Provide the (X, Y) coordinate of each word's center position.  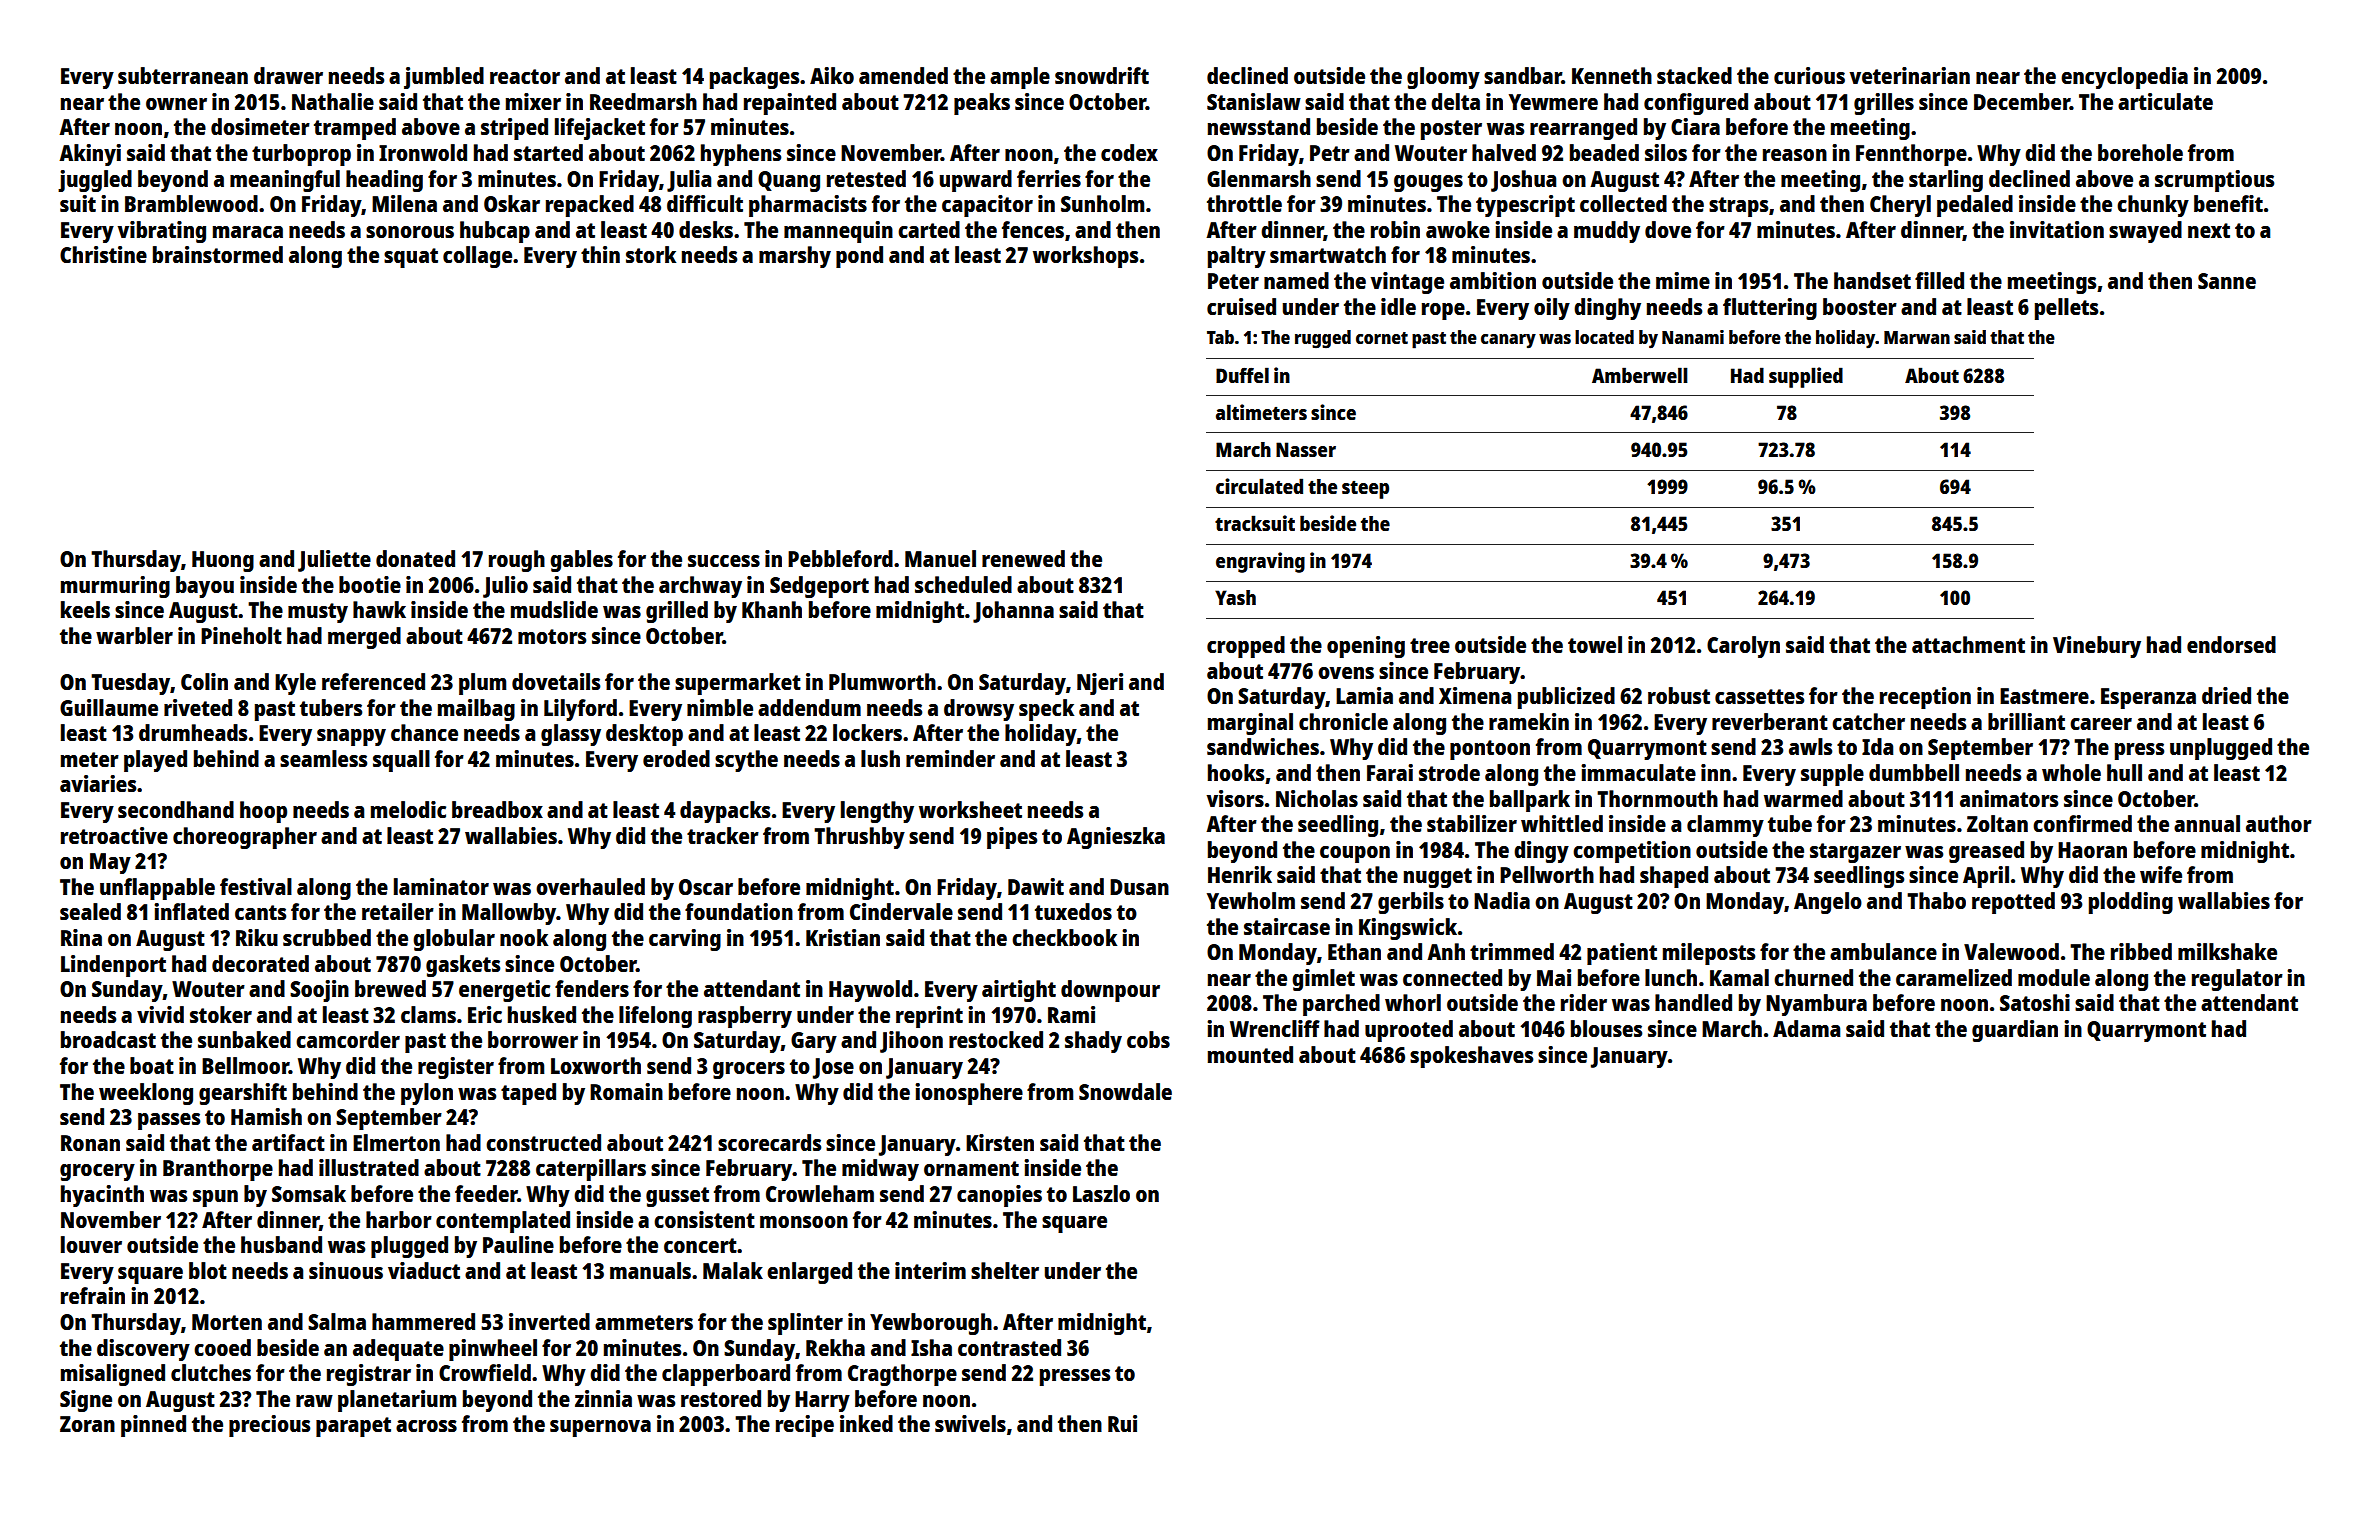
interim (930, 1270)
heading (384, 181)
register (456, 1068)
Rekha (835, 1347)
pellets (2066, 309)
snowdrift (1102, 75)
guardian (2015, 1031)
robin (1395, 229)
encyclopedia (2124, 78)
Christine (103, 254)
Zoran (87, 1424)
